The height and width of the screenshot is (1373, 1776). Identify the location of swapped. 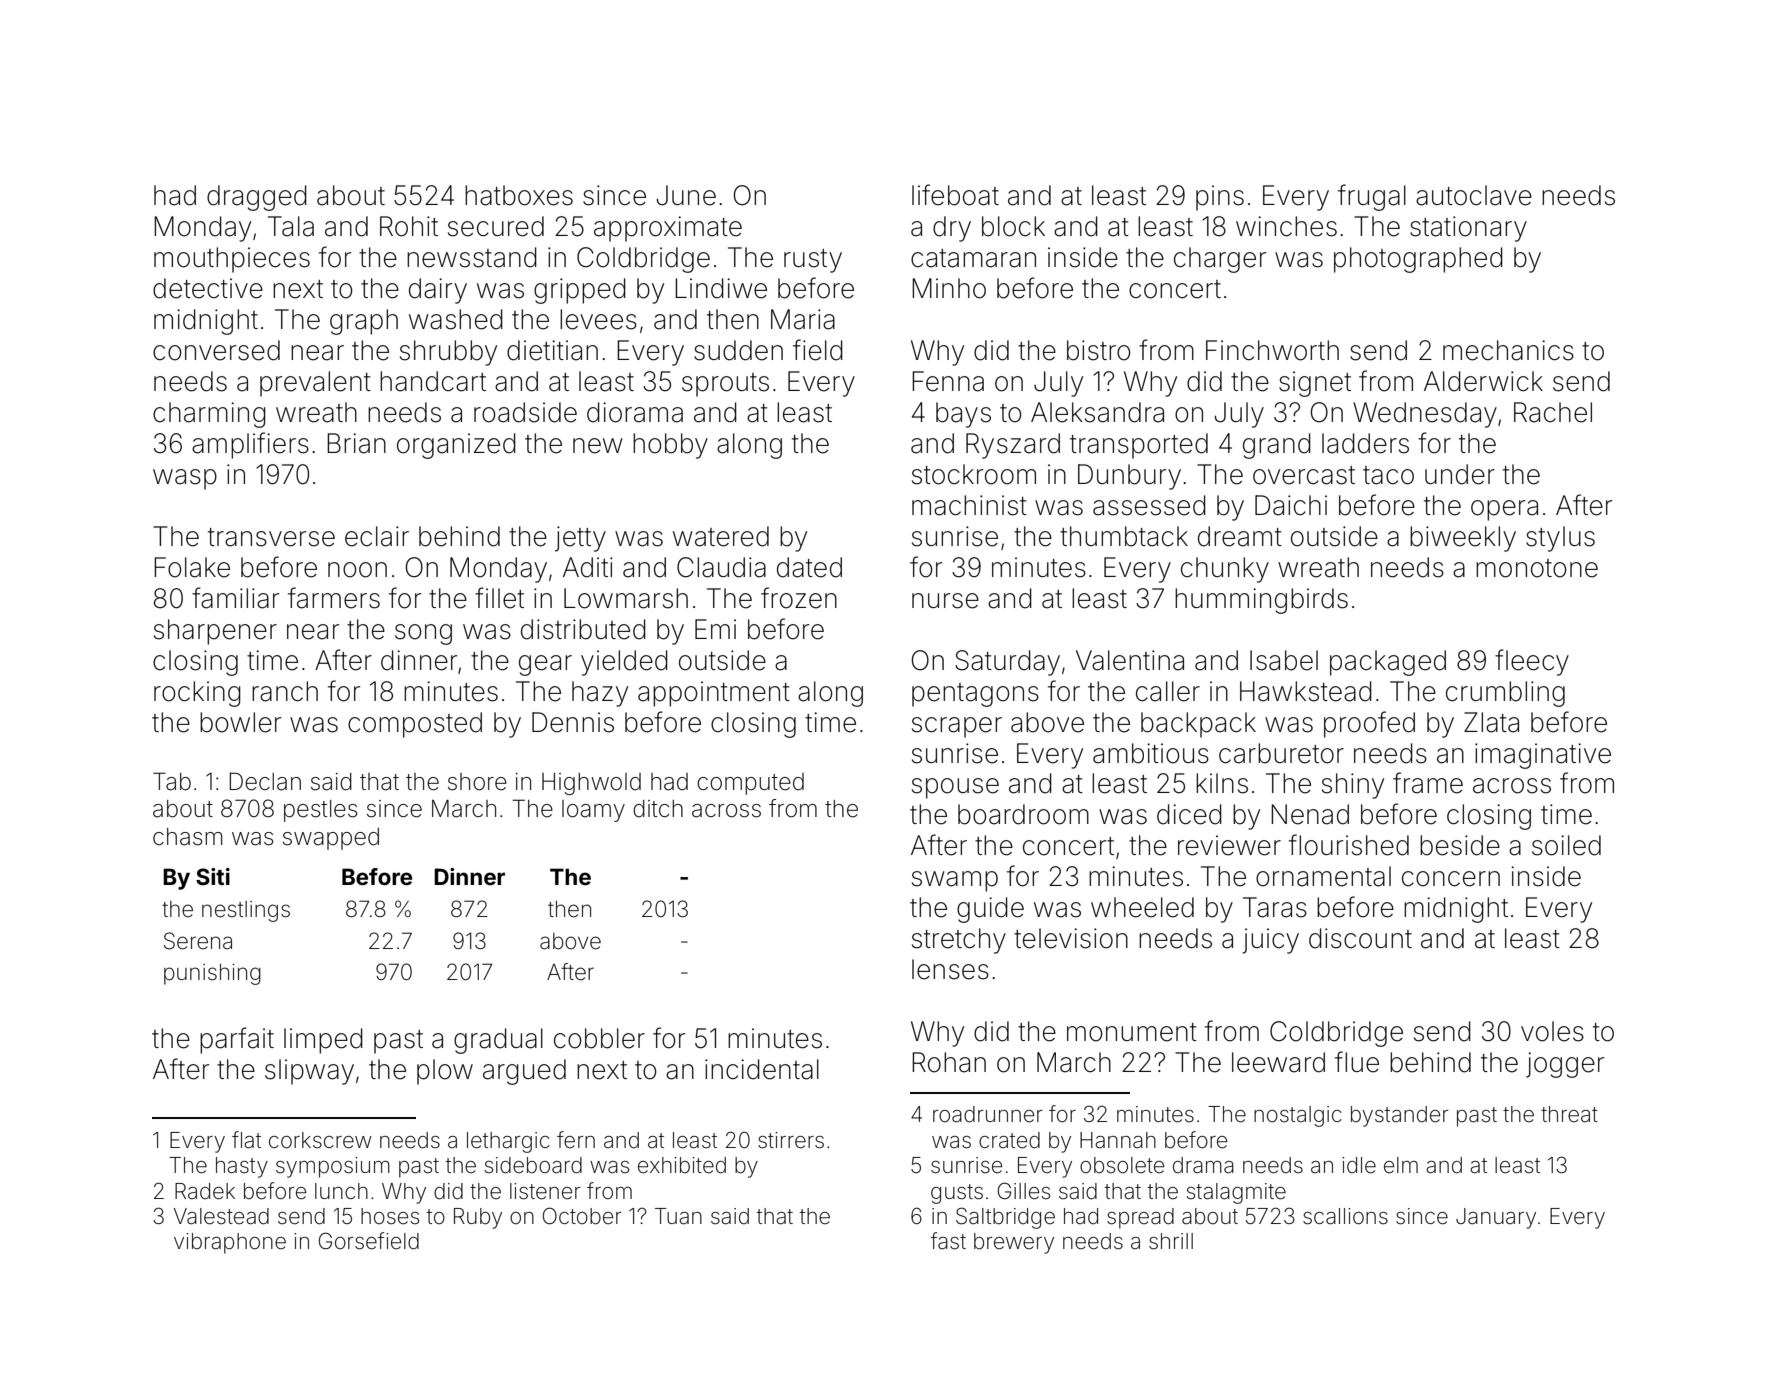
(331, 839).
